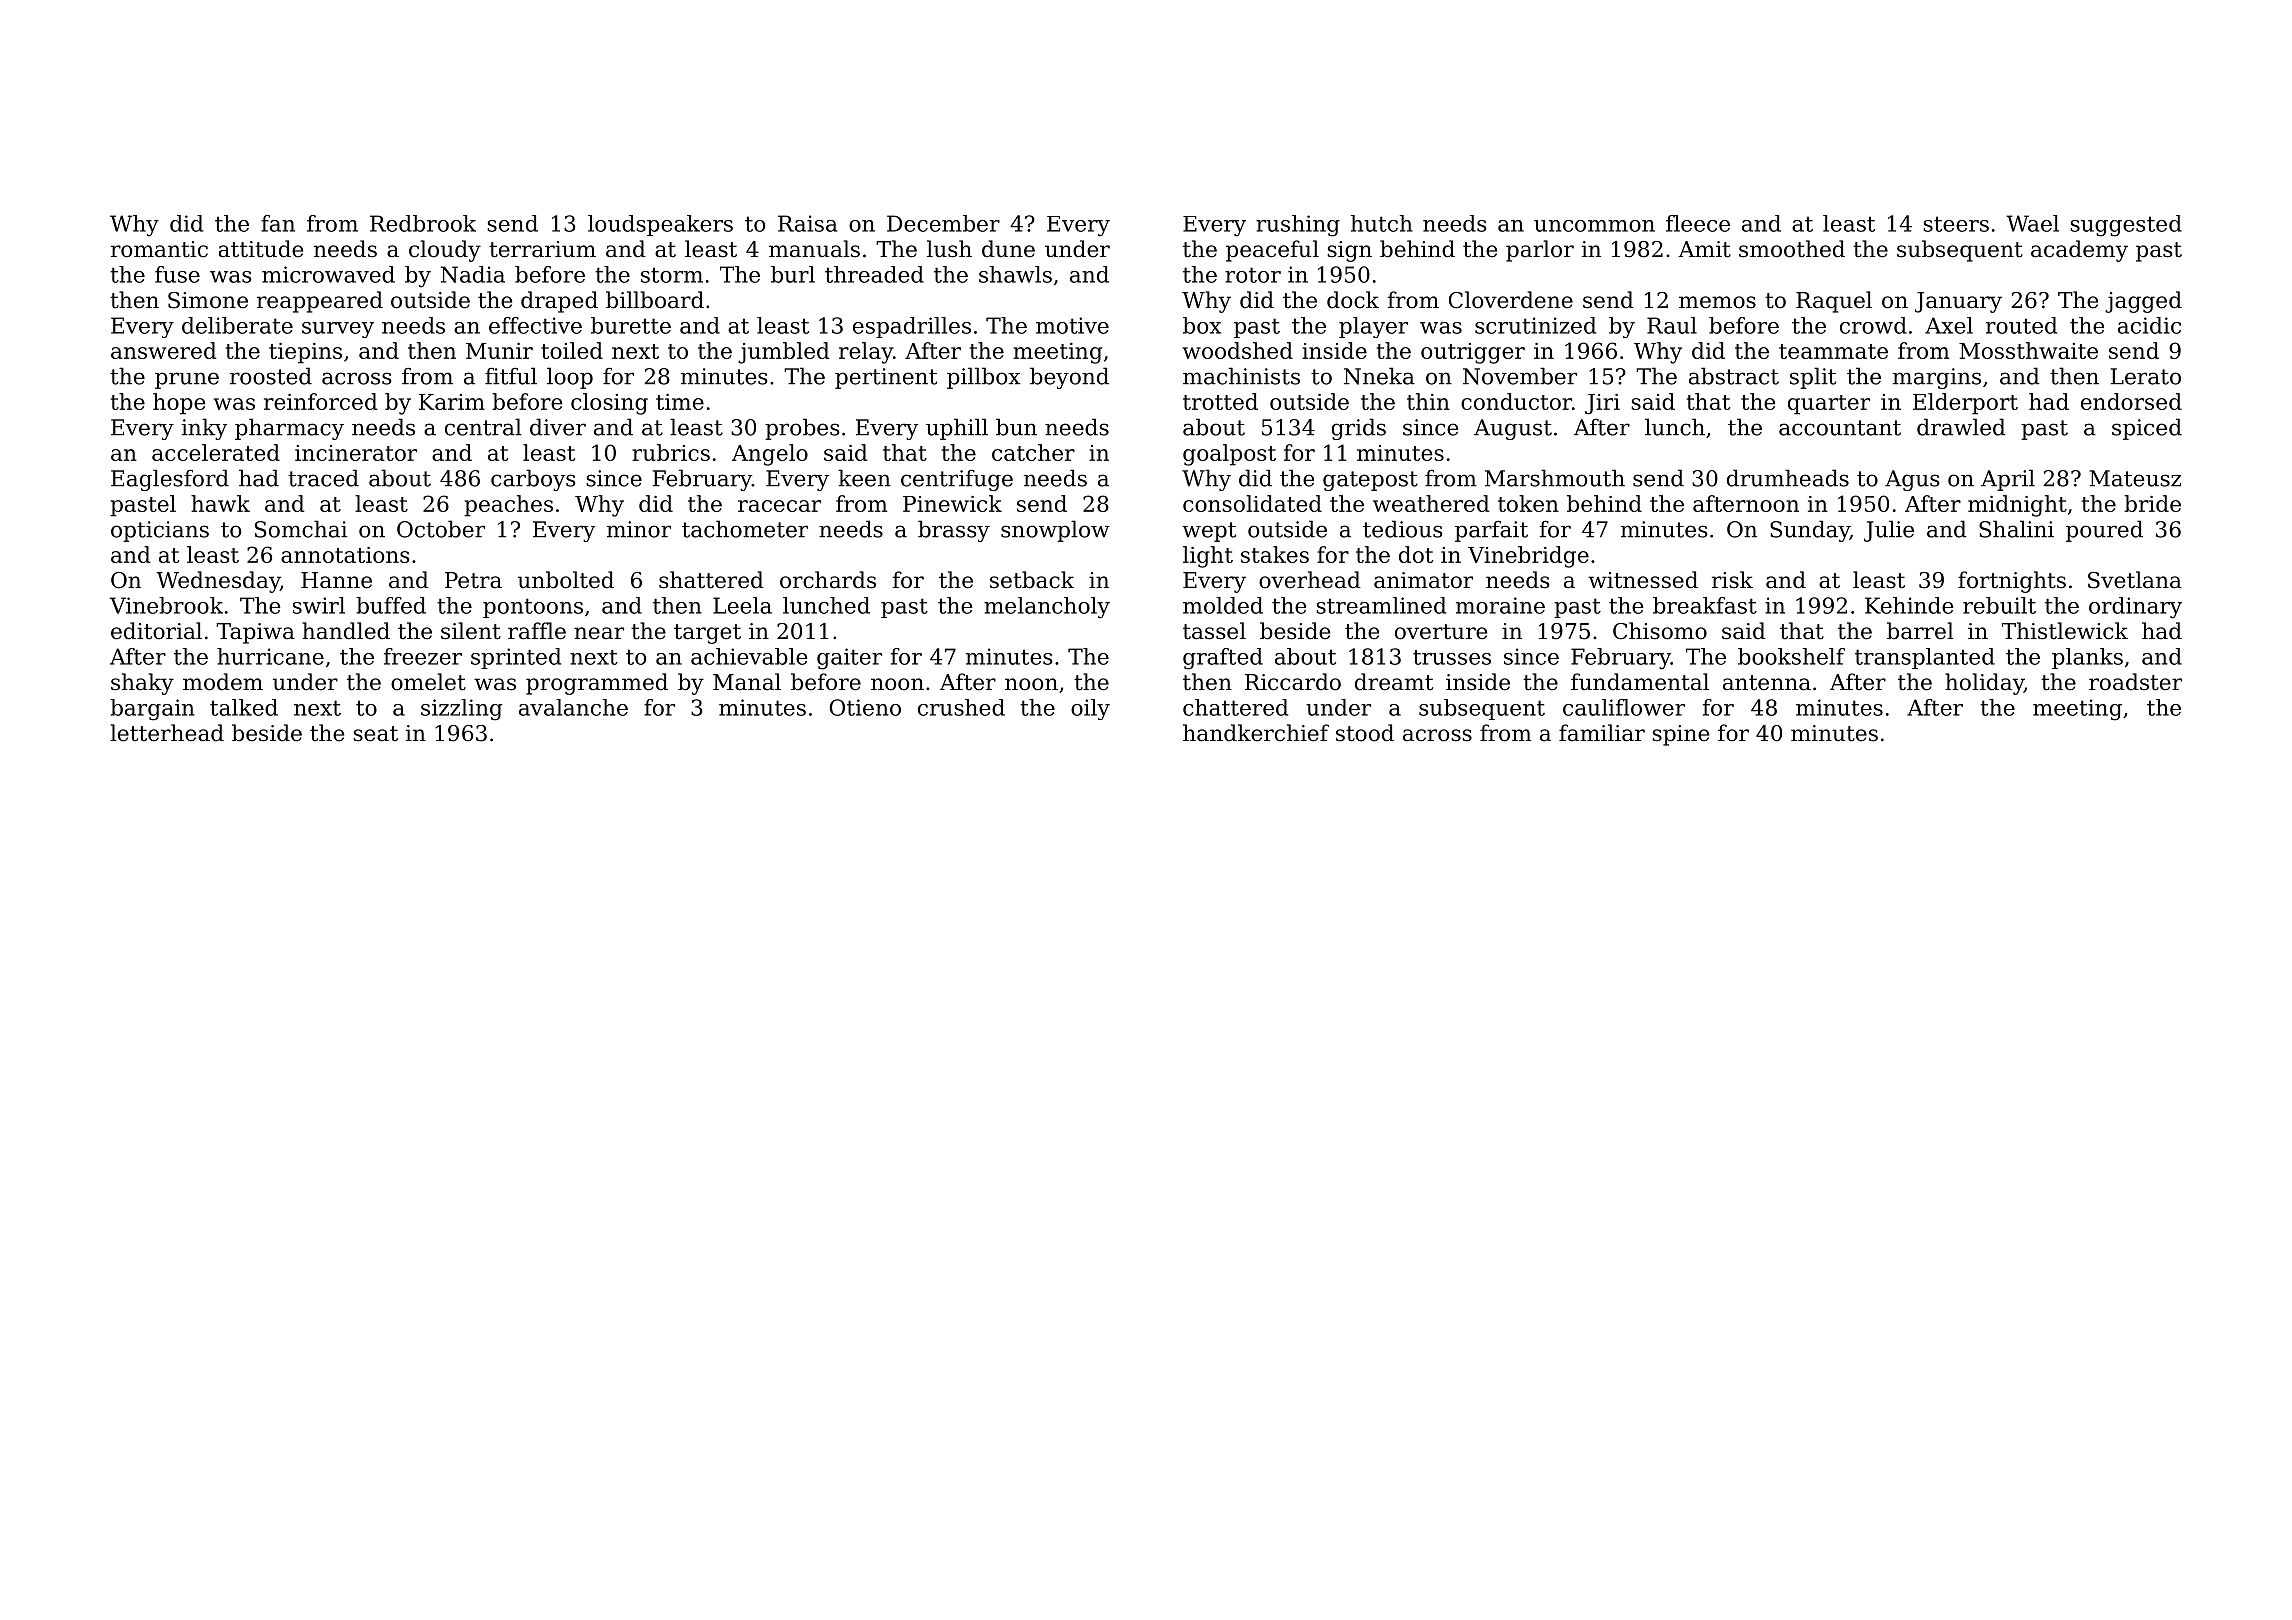 The width and height of the page is (2292, 1620). Describe the element at coordinates (1528, 503) in the page. I see `token` at that location.
